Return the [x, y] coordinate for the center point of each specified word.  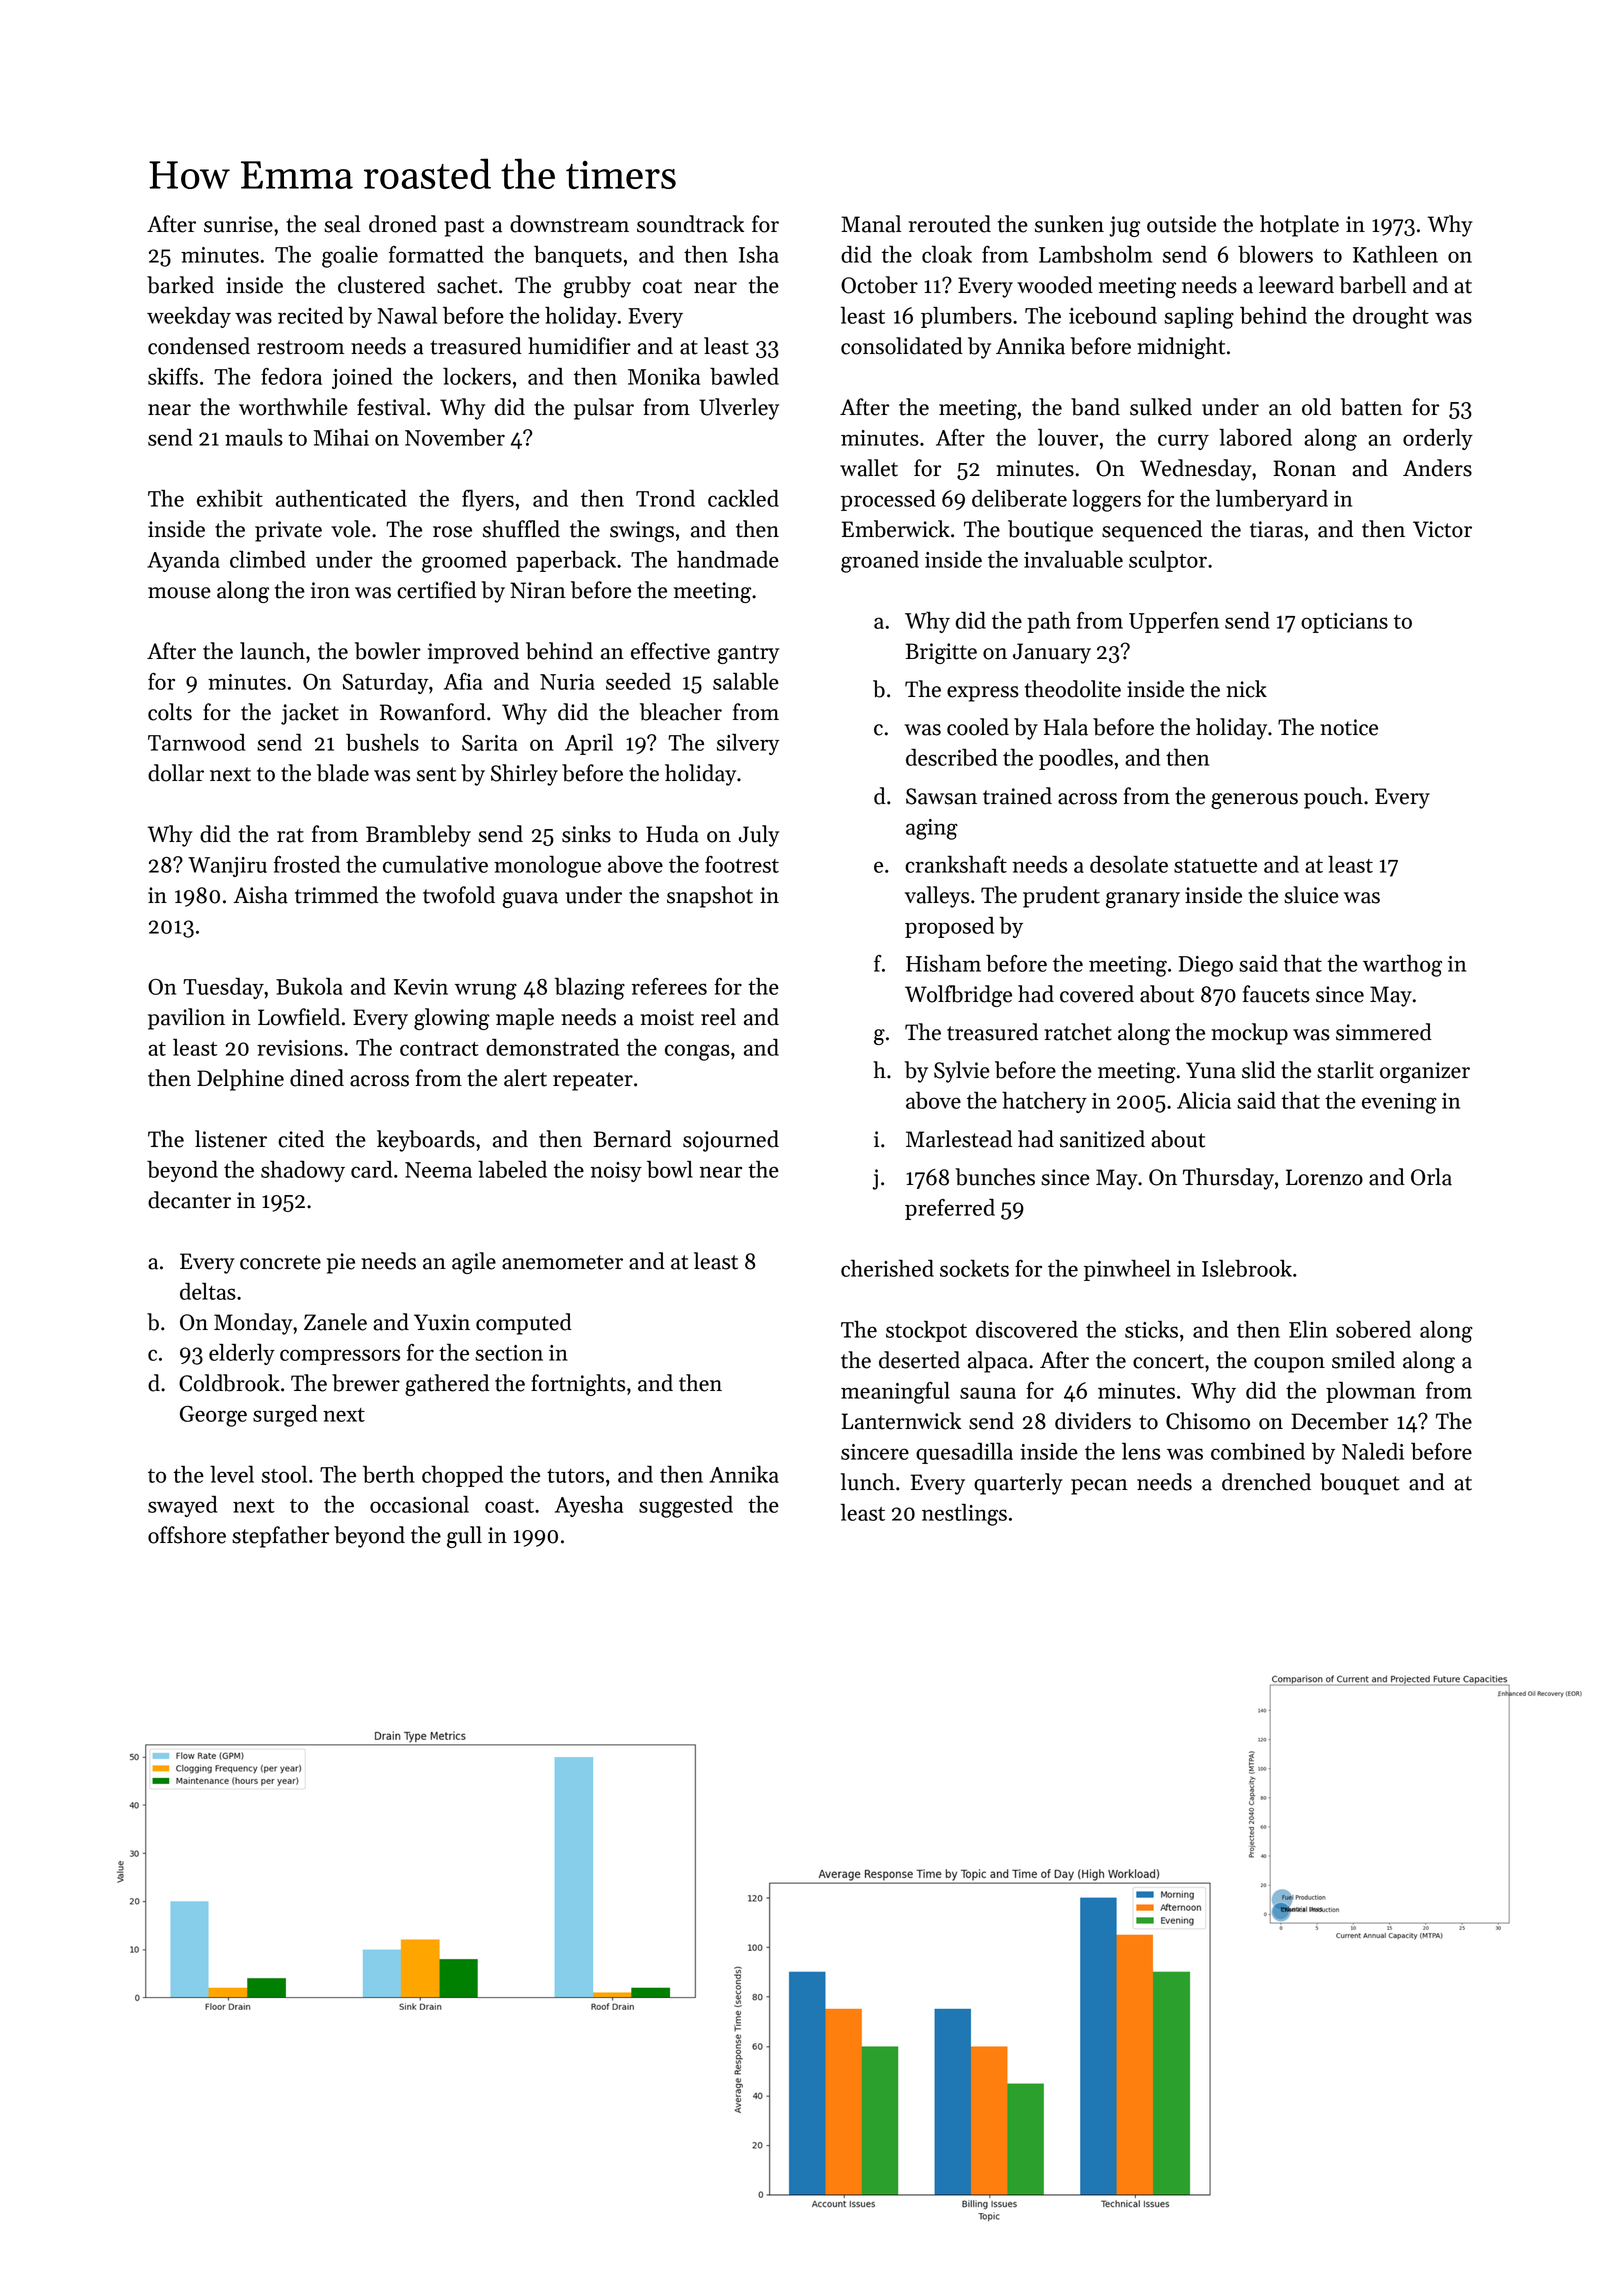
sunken [1069, 224]
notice [1349, 727]
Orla [1431, 1177]
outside [1181, 224]
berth [389, 1474]
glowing [452, 1019]
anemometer [562, 1262]
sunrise [238, 224]
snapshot [710, 897]
